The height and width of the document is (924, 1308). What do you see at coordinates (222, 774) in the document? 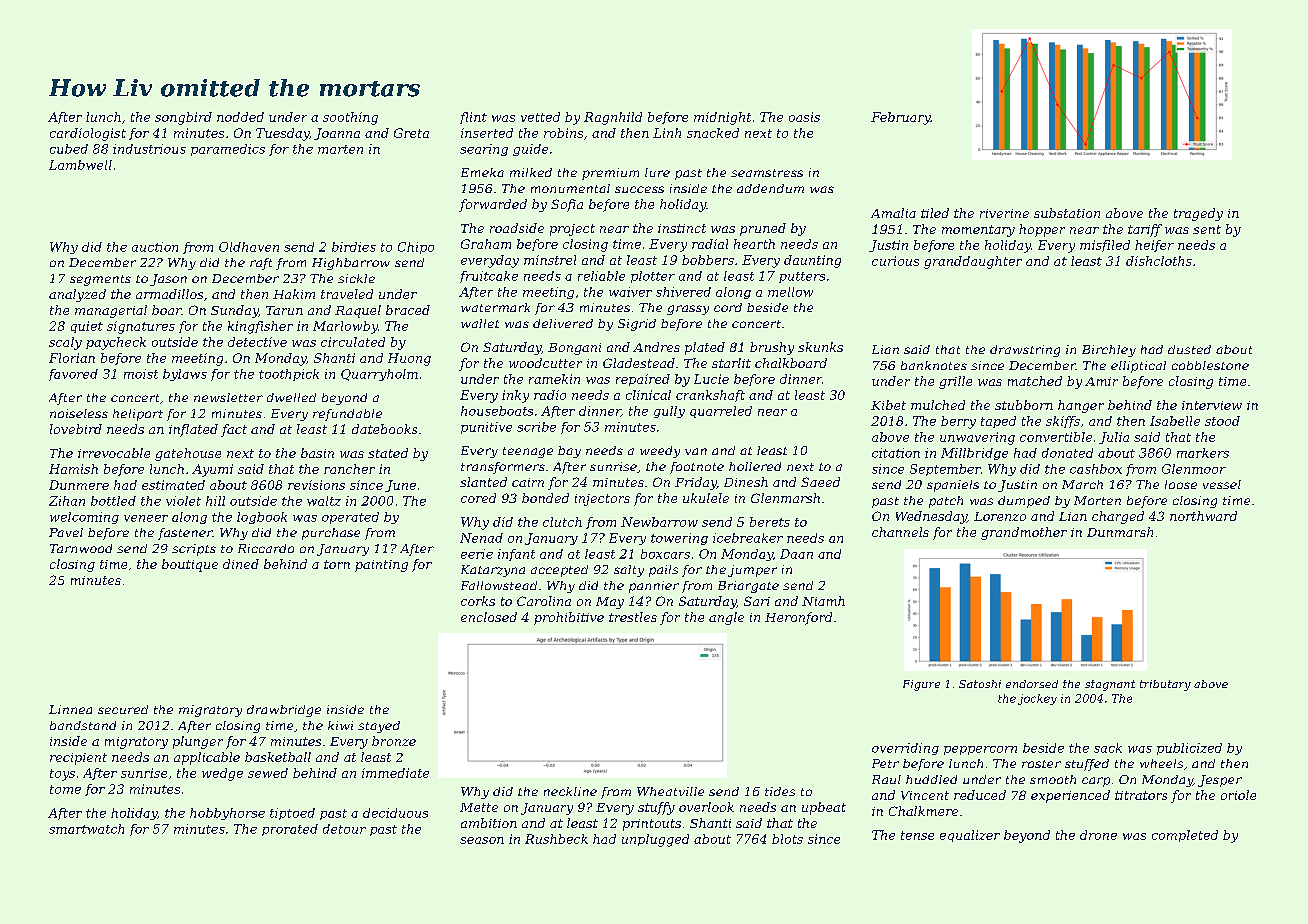
I see `wedge` at bounding box center [222, 774].
